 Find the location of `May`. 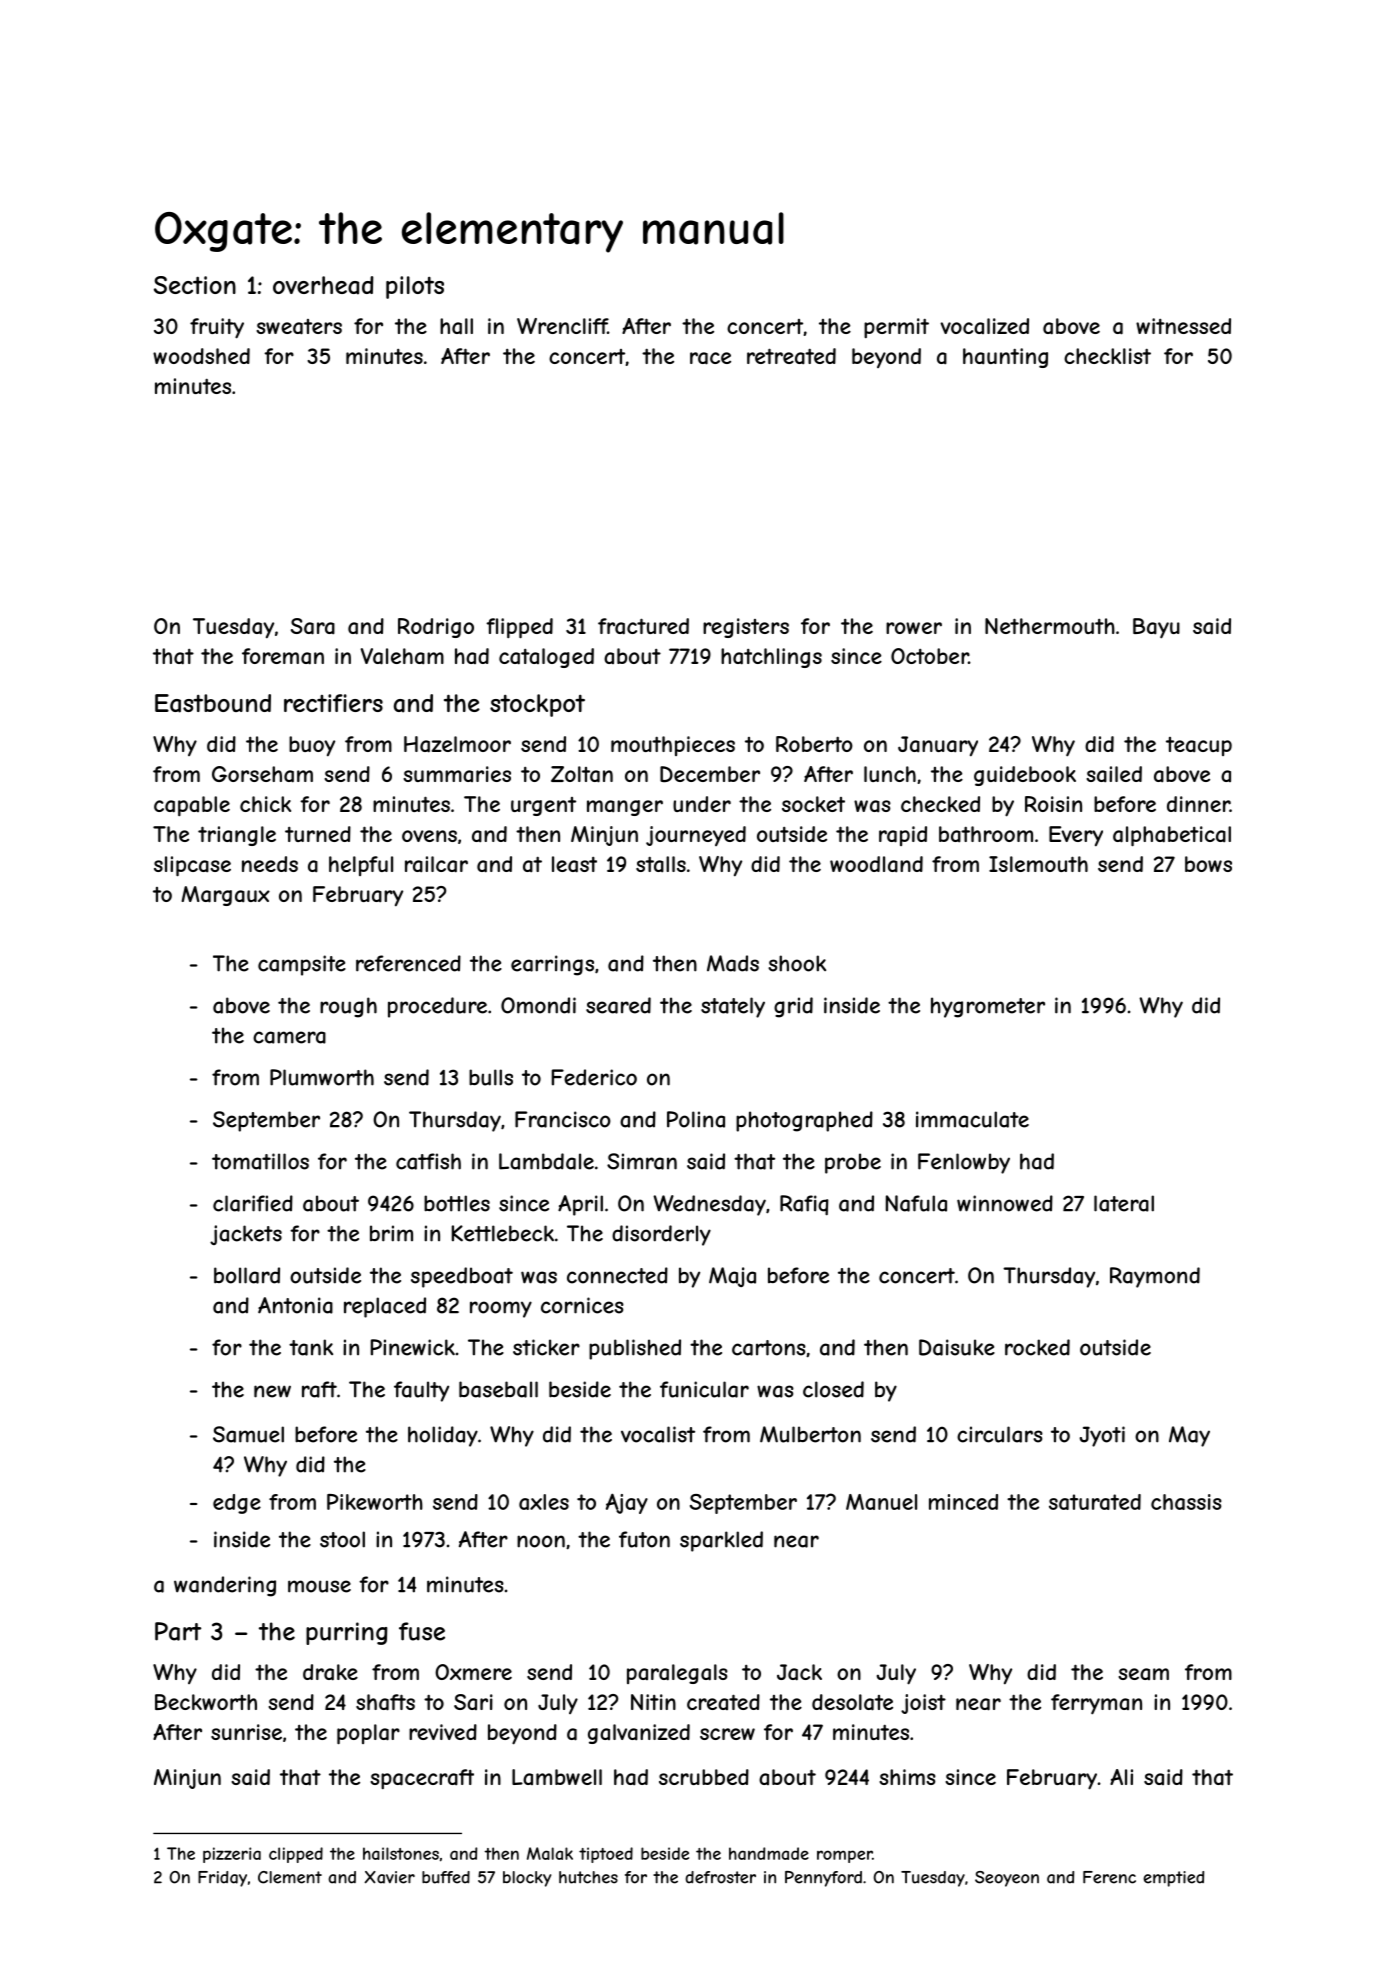

May is located at coordinates (1189, 1436).
